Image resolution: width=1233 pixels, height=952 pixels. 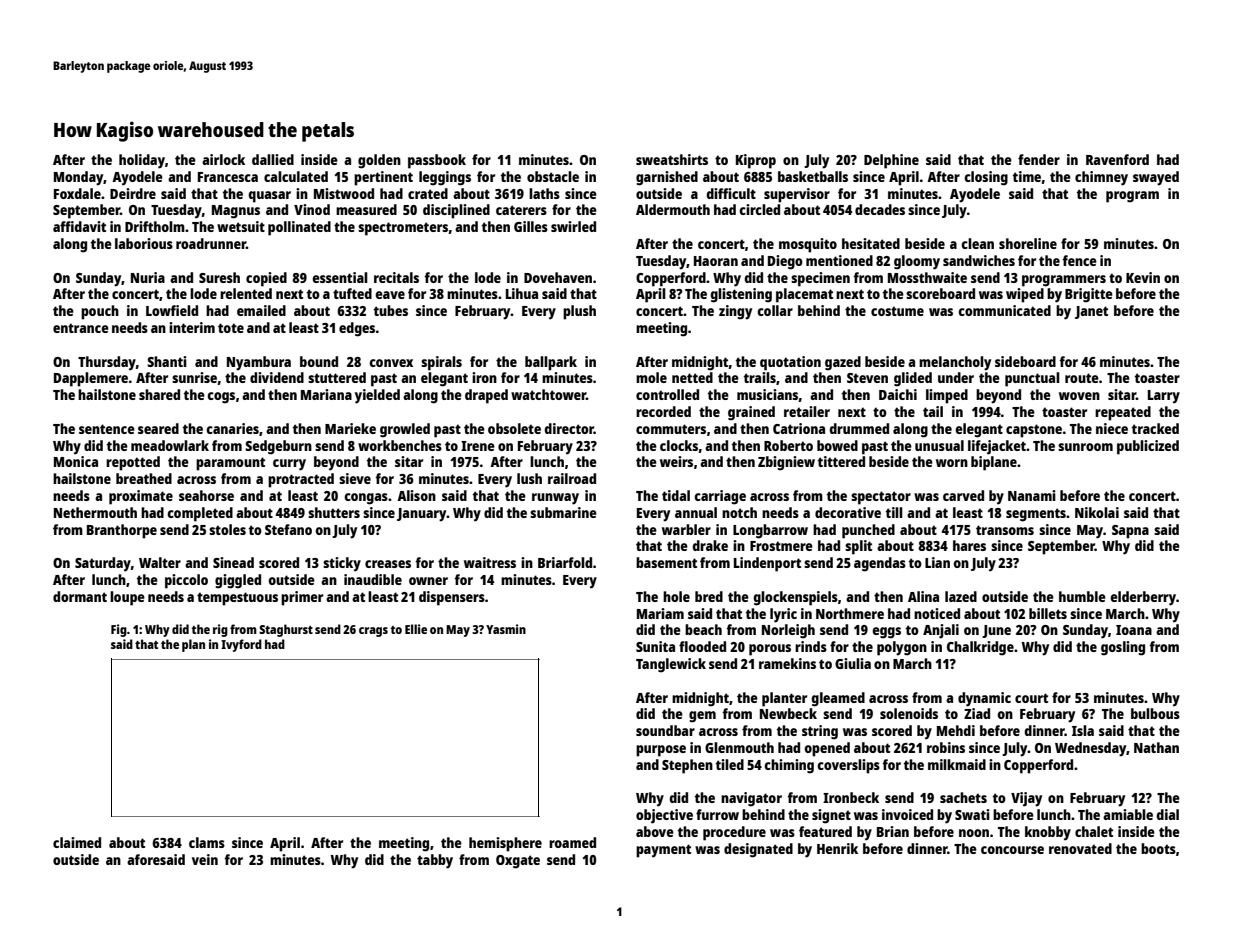 I want to click on fender, so click(x=1039, y=159).
